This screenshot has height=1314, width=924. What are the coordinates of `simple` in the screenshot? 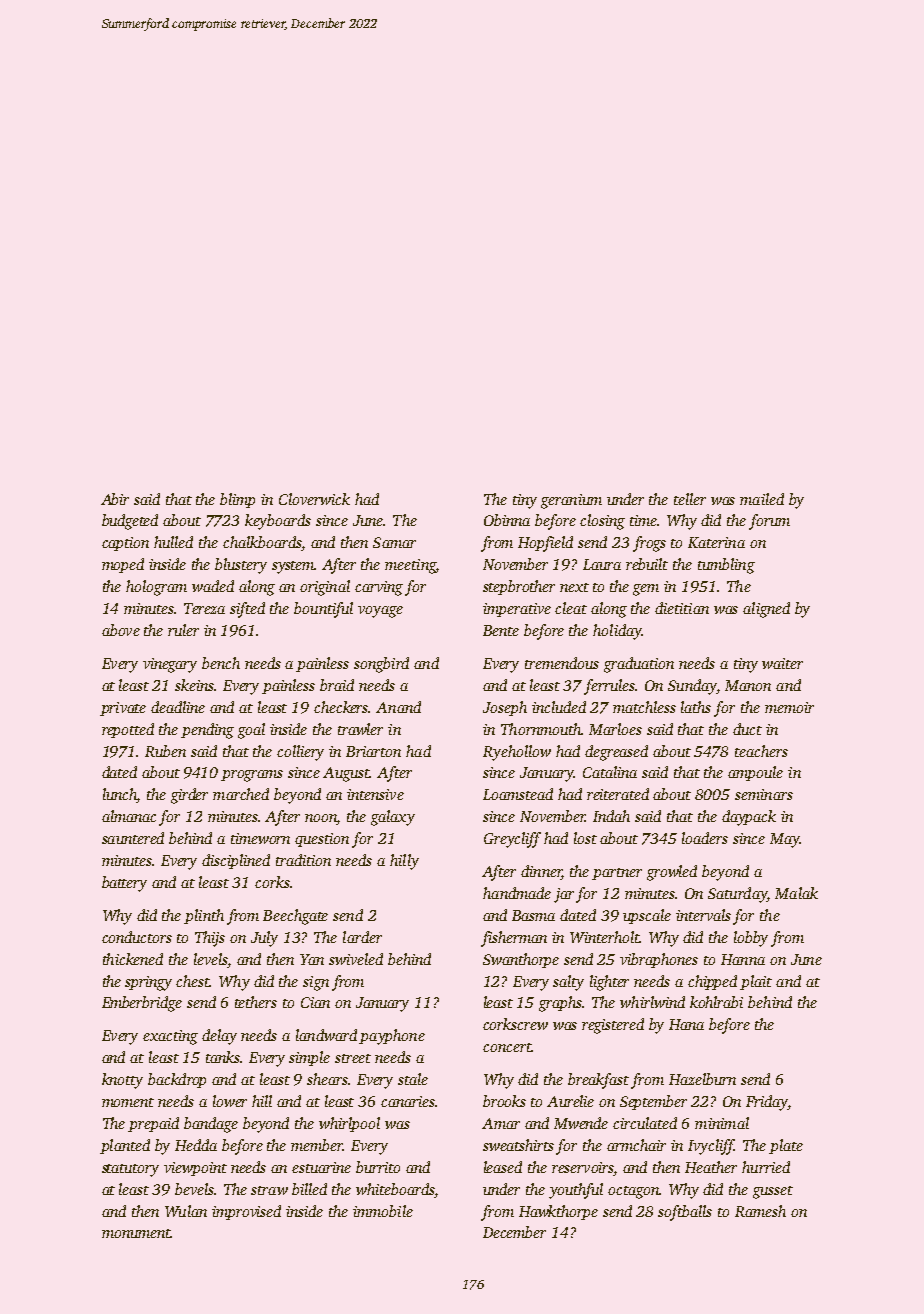 It's located at (309, 1058).
